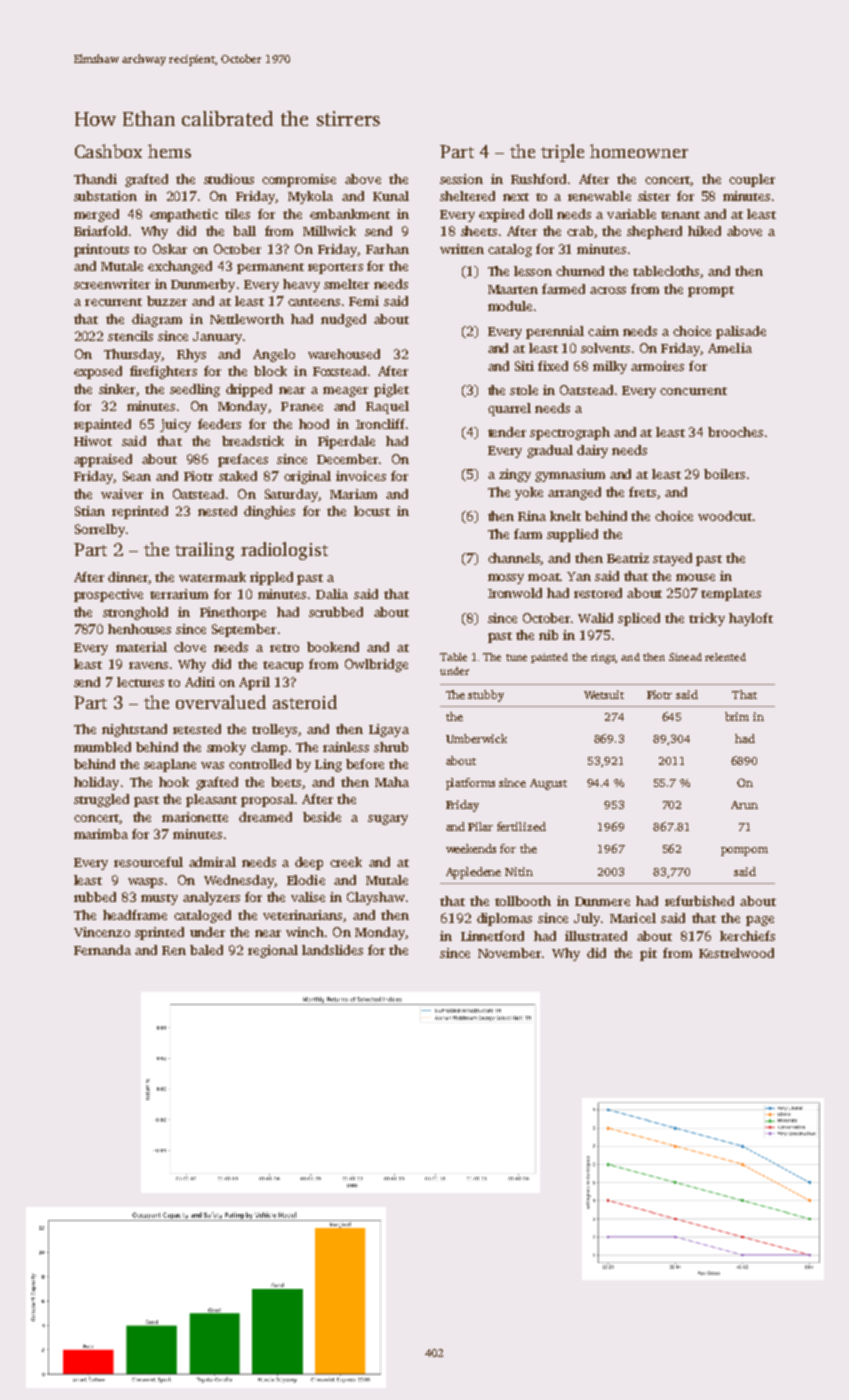 The width and height of the screenshot is (849, 1400). Describe the element at coordinates (100, 530) in the screenshot. I see `Sorrelby` at that location.
